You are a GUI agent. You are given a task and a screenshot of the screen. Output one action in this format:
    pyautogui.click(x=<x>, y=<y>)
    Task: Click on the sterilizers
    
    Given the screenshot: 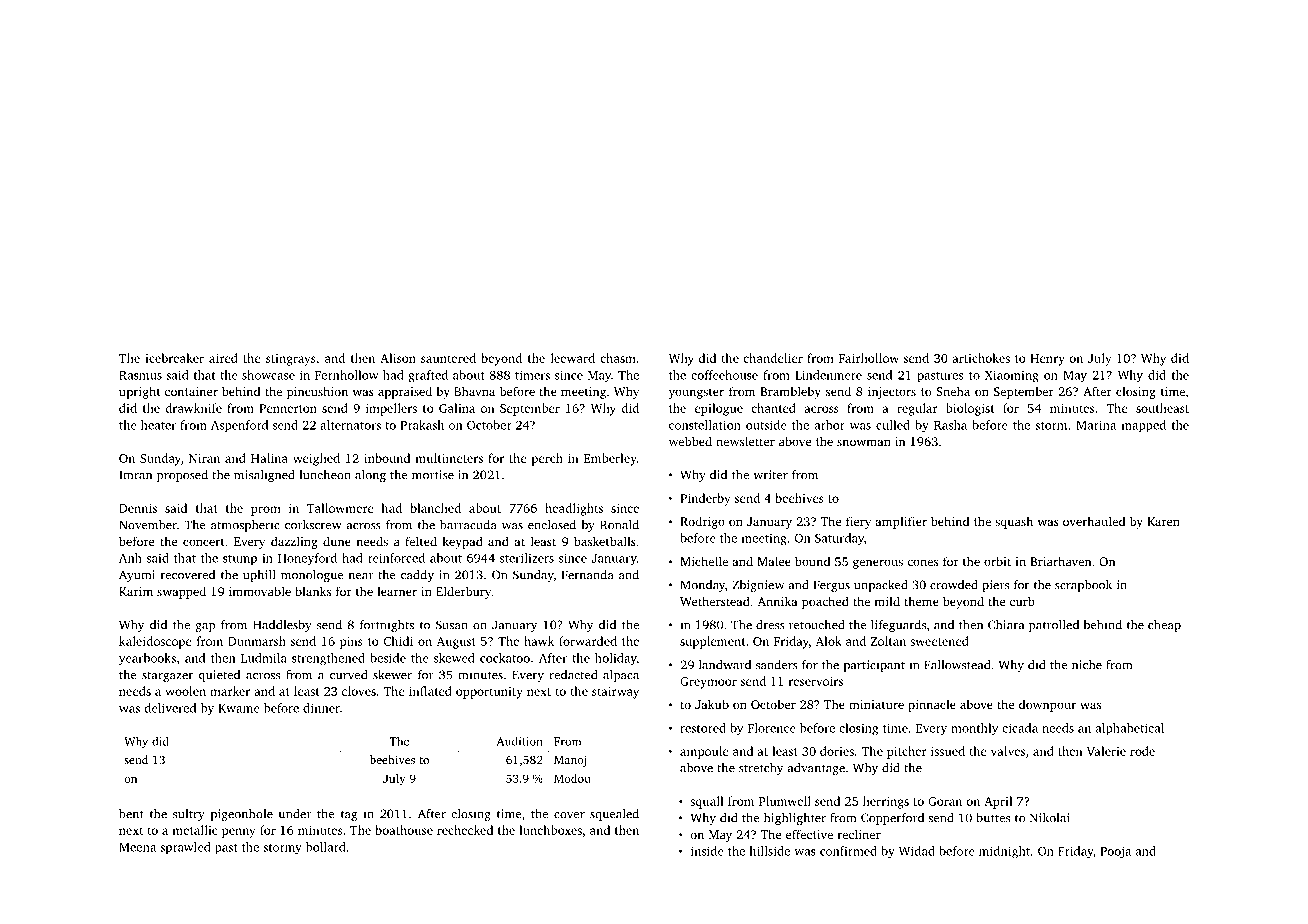 What is the action you would take?
    pyautogui.click(x=527, y=558)
